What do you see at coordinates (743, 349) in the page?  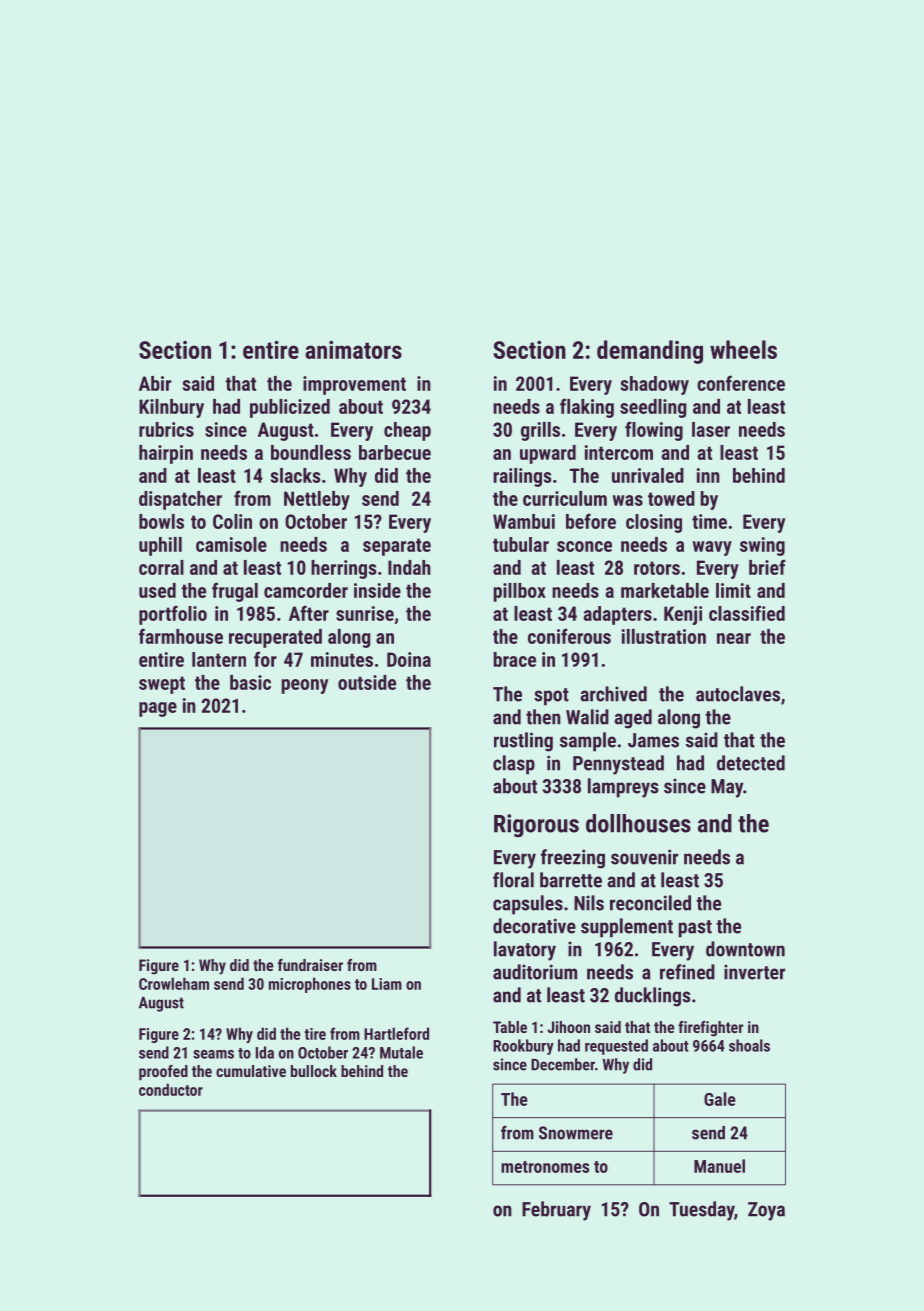 I see `wheels` at bounding box center [743, 349].
